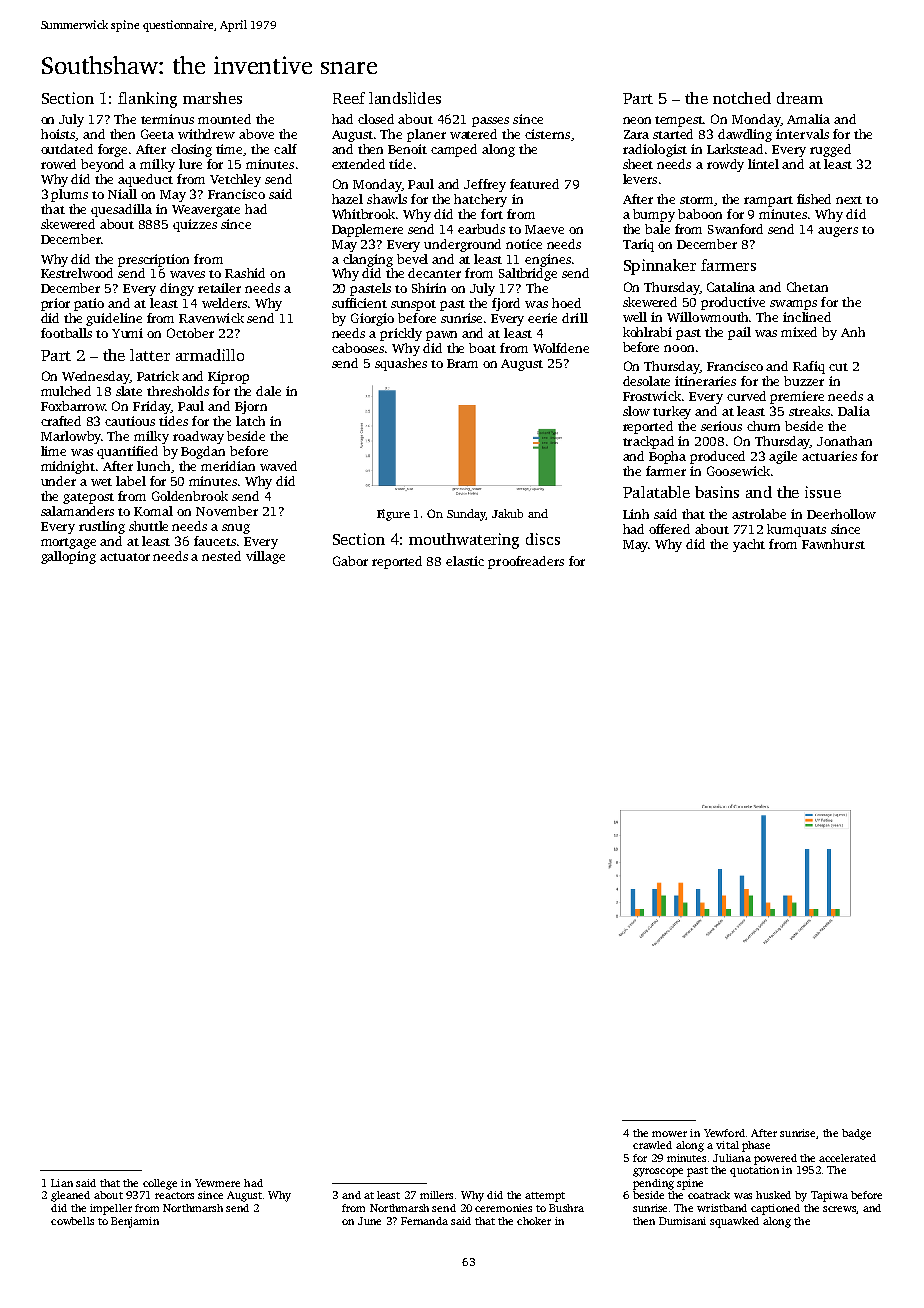  What do you see at coordinates (68, 543) in the document?
I see `mortgage` at bounding box center [68, 543].
